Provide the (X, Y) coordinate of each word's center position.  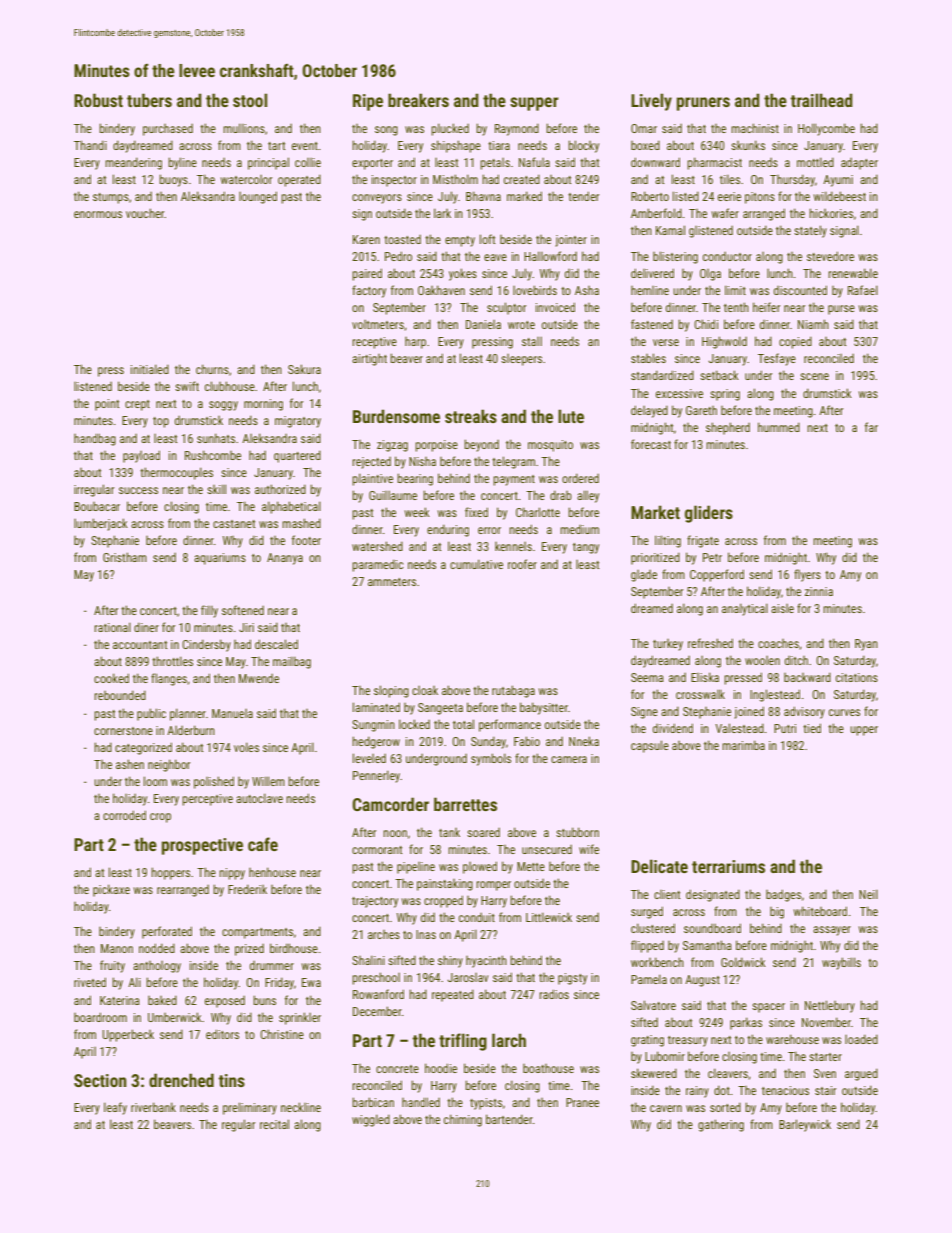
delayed (649, 411)
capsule (650, 746)
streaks (471, 416)
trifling (463, 1042)
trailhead (822, 100)
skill (216, 489)
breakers (418, 100)
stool (250, 100)
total (463, 724)
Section (100, 1080)
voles (246, 747)
